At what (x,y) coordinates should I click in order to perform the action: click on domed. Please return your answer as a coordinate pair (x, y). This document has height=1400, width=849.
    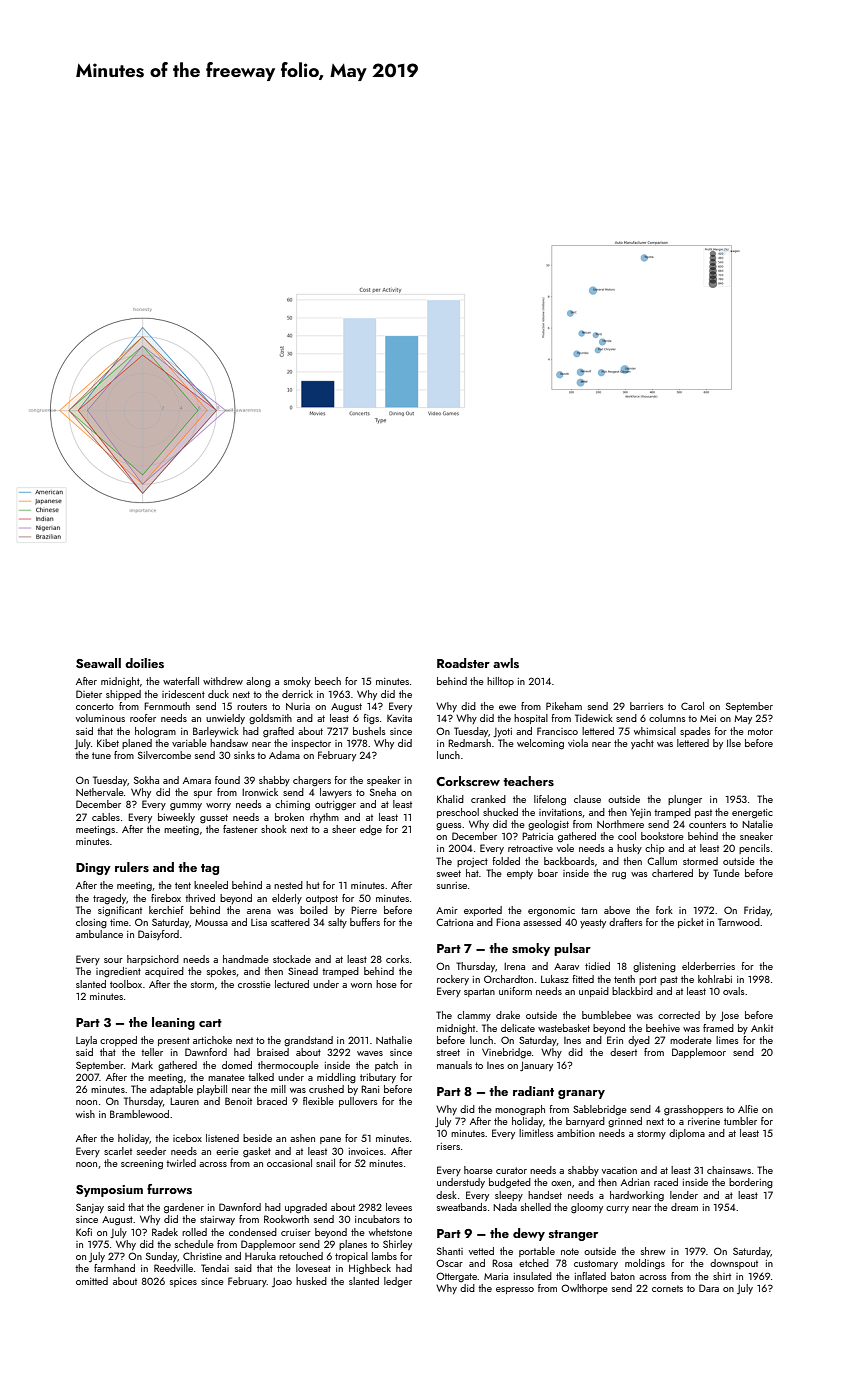
    Looking at the image, I should click on (237, 1065).
